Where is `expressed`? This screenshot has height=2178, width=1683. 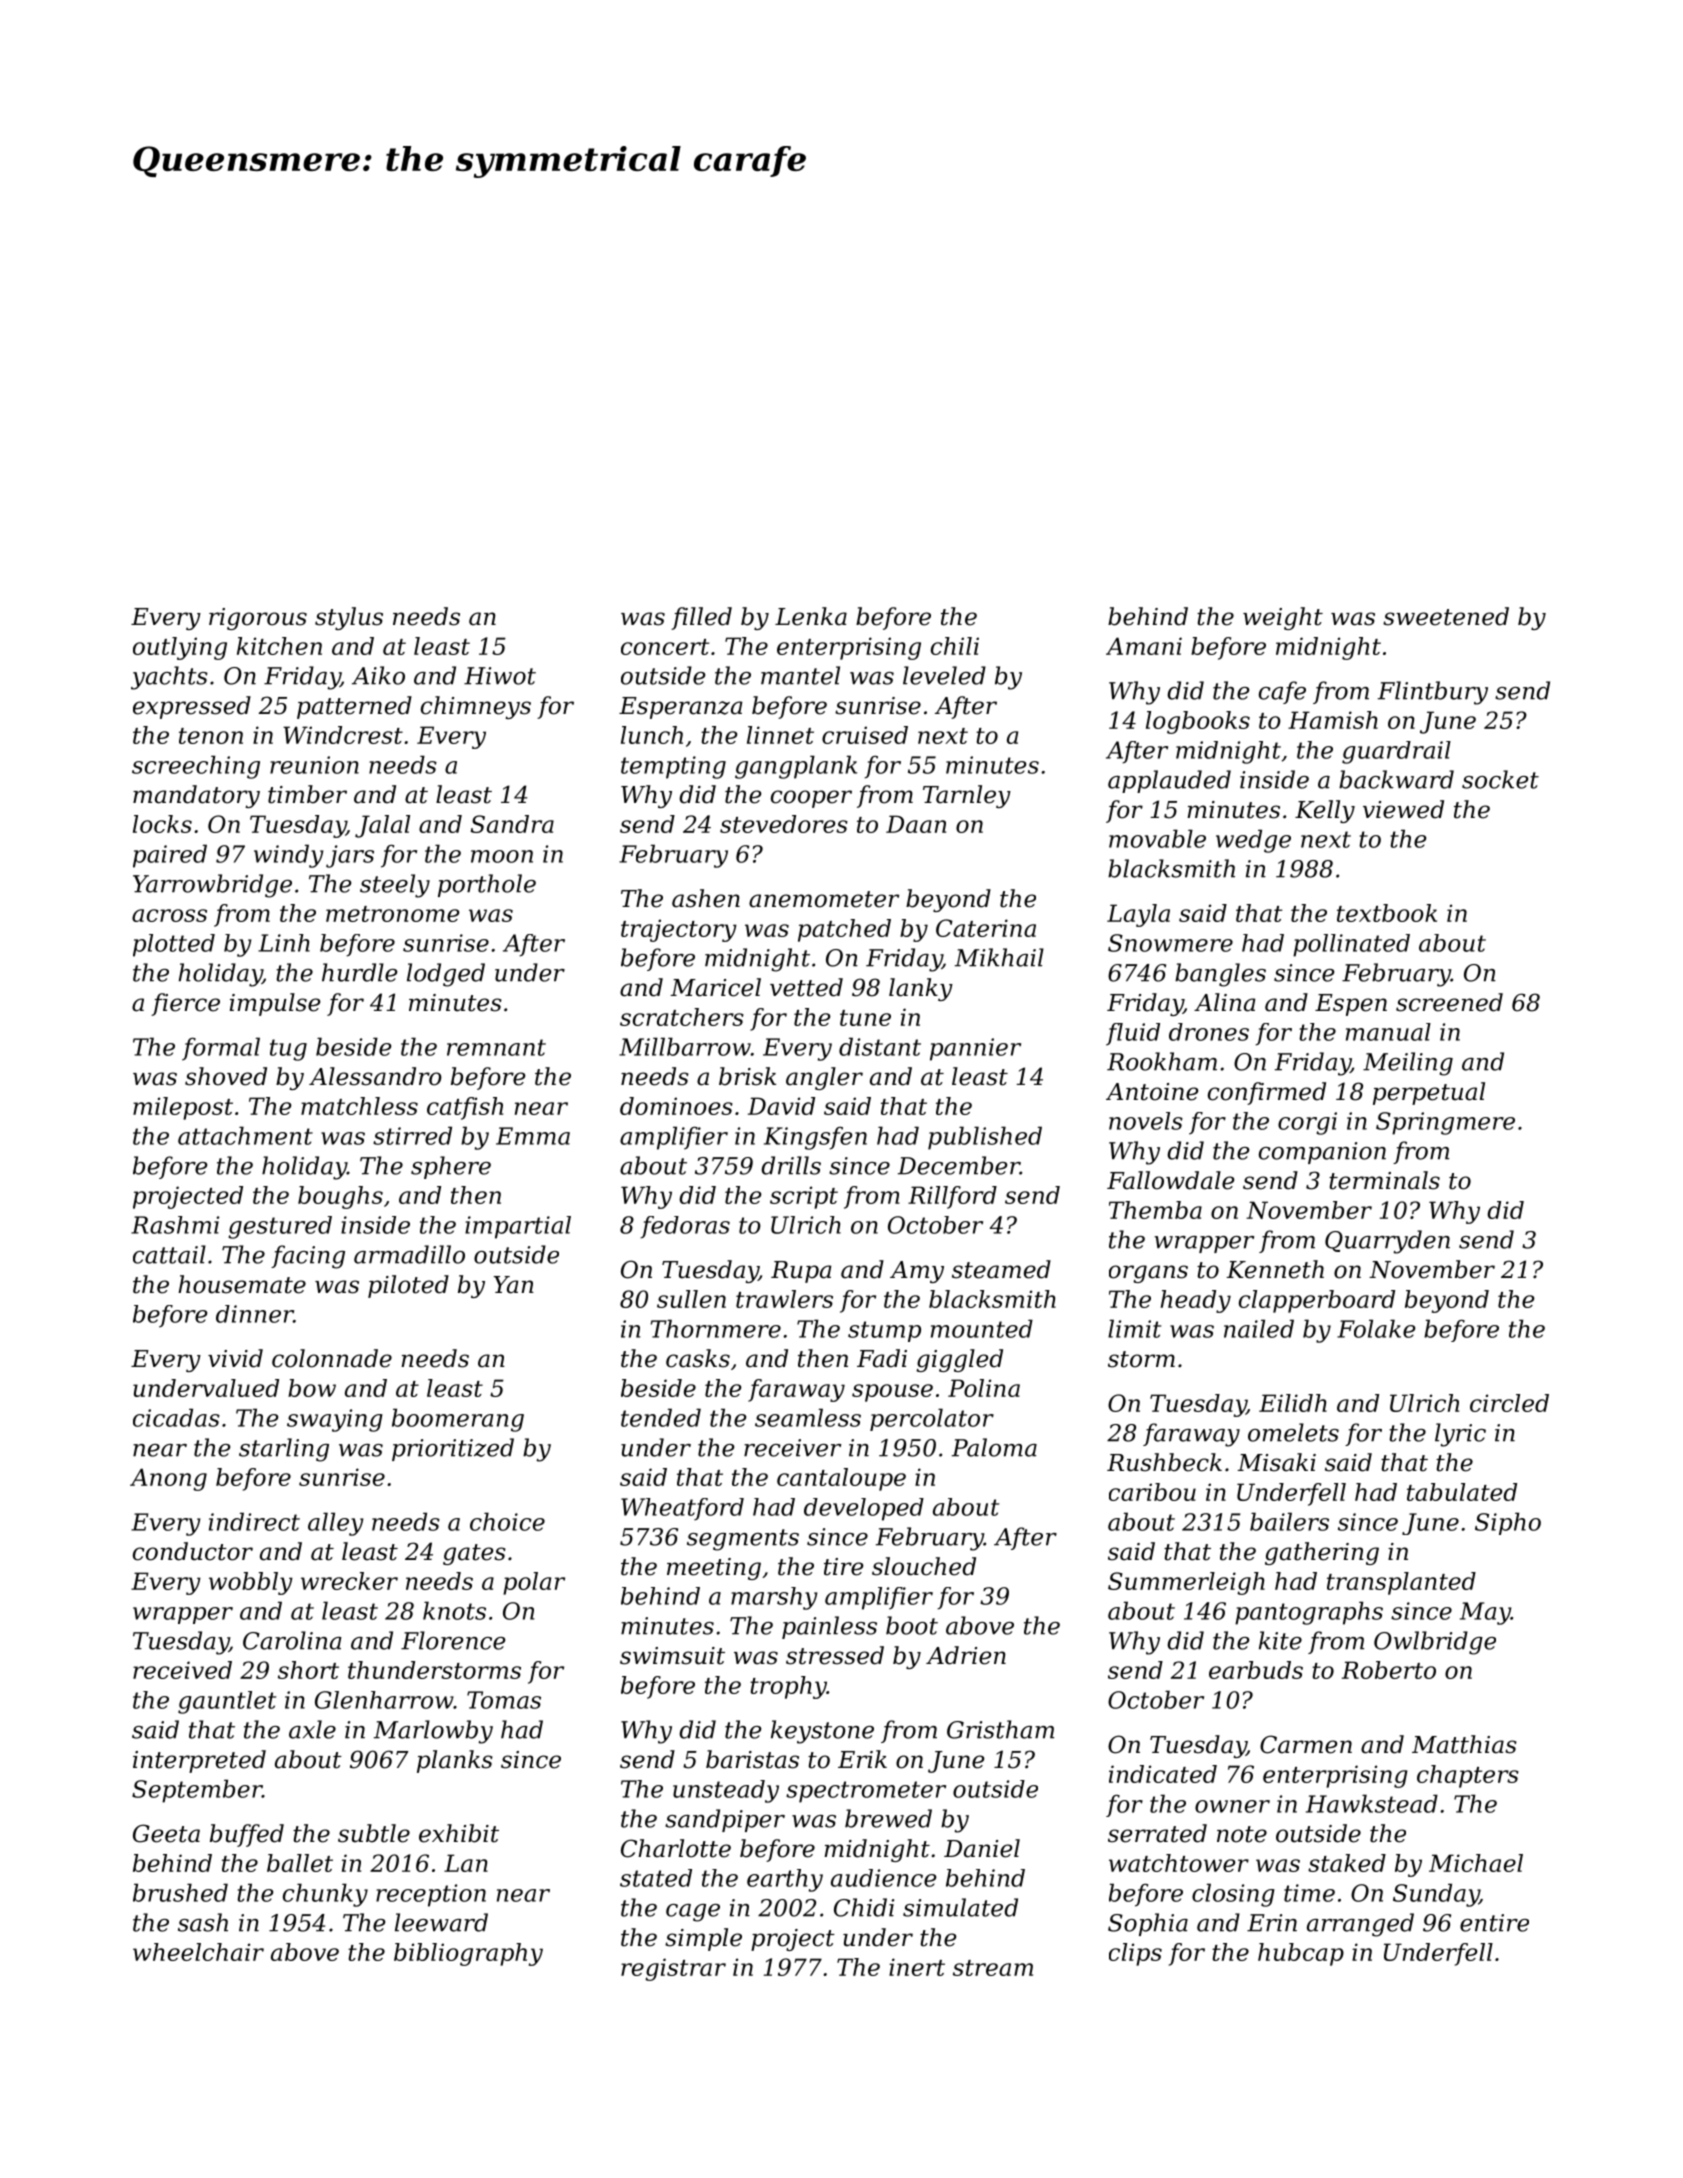 expressed is located at coordinates (192, 707).
